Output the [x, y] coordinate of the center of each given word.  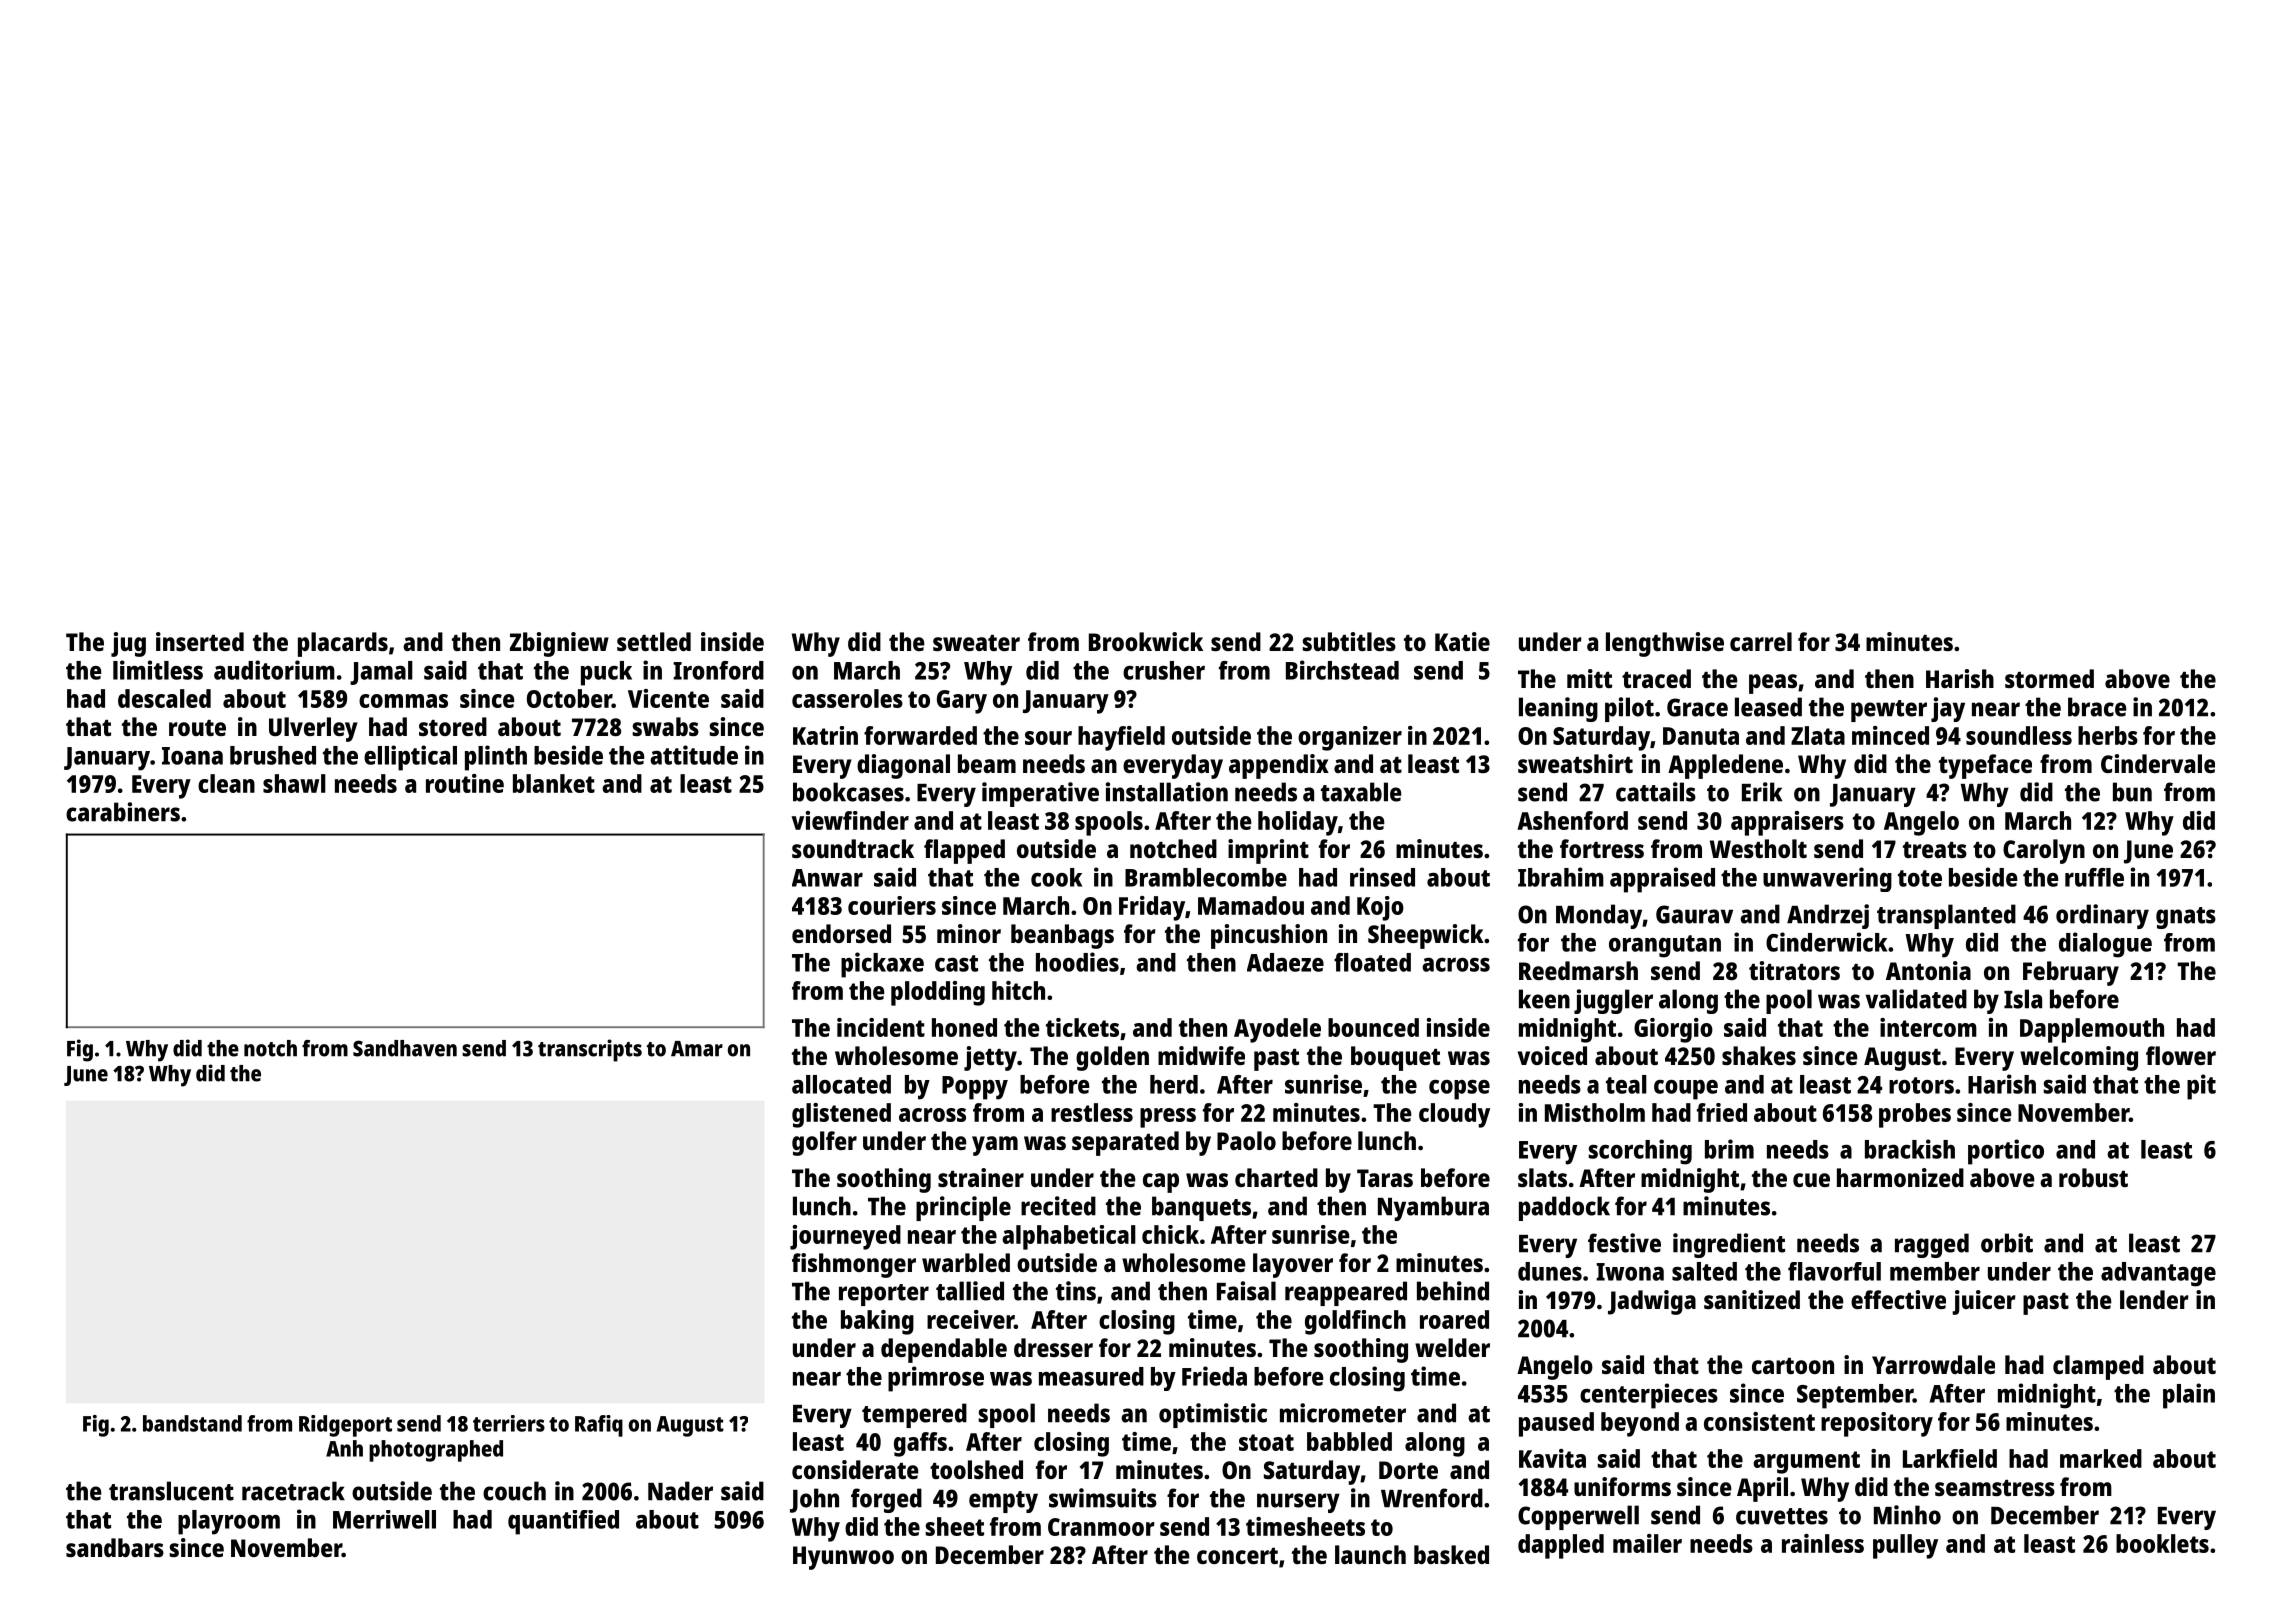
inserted [200, 641]
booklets [2162, 1543]
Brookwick [1146, 641]
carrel [1761, 641]
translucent [171, 1491]
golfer [824, 1143]
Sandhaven [405, 1048]
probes [1915, 1115]
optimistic [1213, 1415]
